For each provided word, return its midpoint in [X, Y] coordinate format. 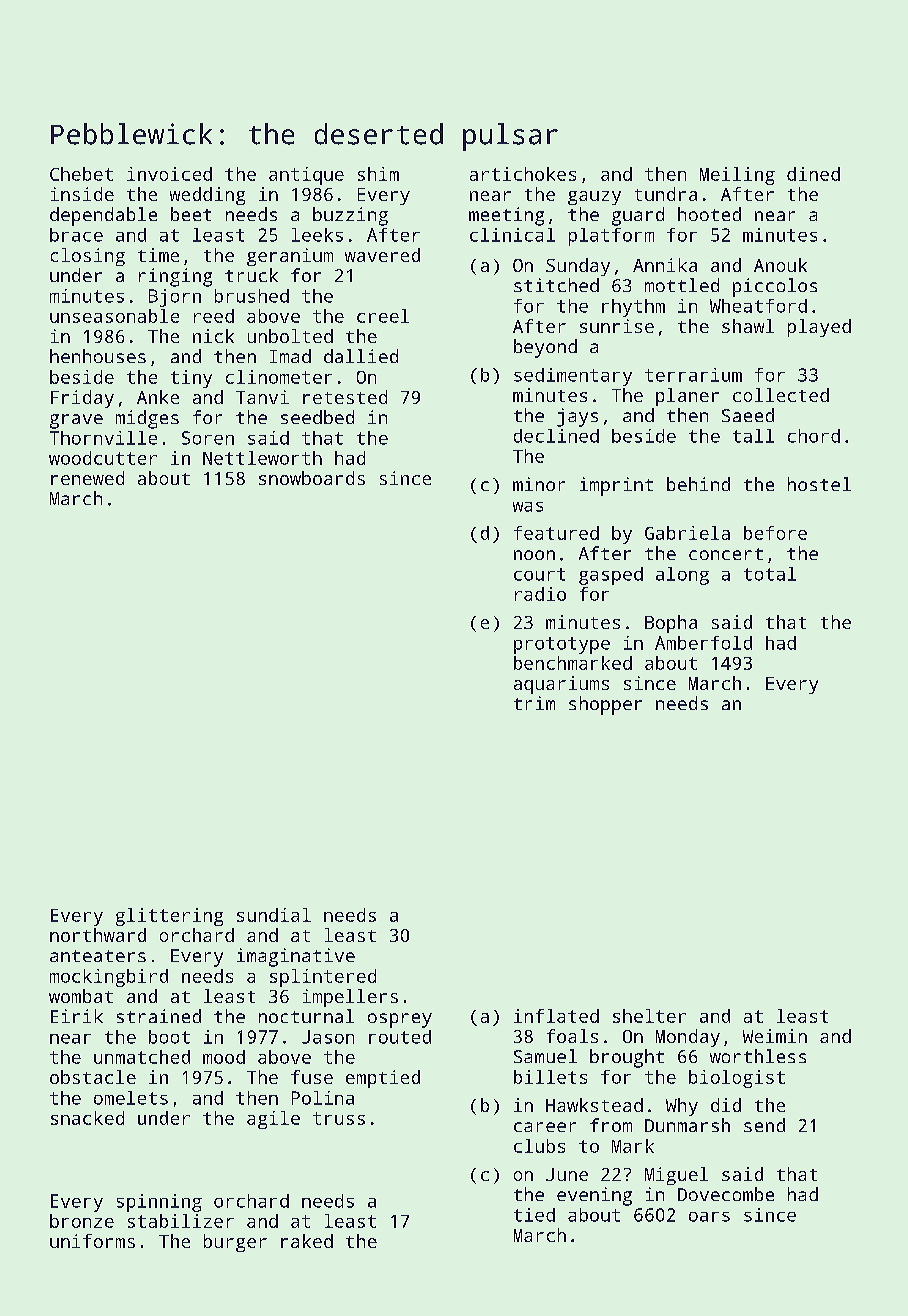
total [770, 574]
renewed [87, 478]
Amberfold [703, 643]
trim [534, 703]
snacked [87, 1118]
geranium [290, 257]
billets [550, 1077]
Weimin [775, 1036]
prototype [562, 645]
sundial [274, 915]
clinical [512, 235]
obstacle [93, 1077]
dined [813, 174]
